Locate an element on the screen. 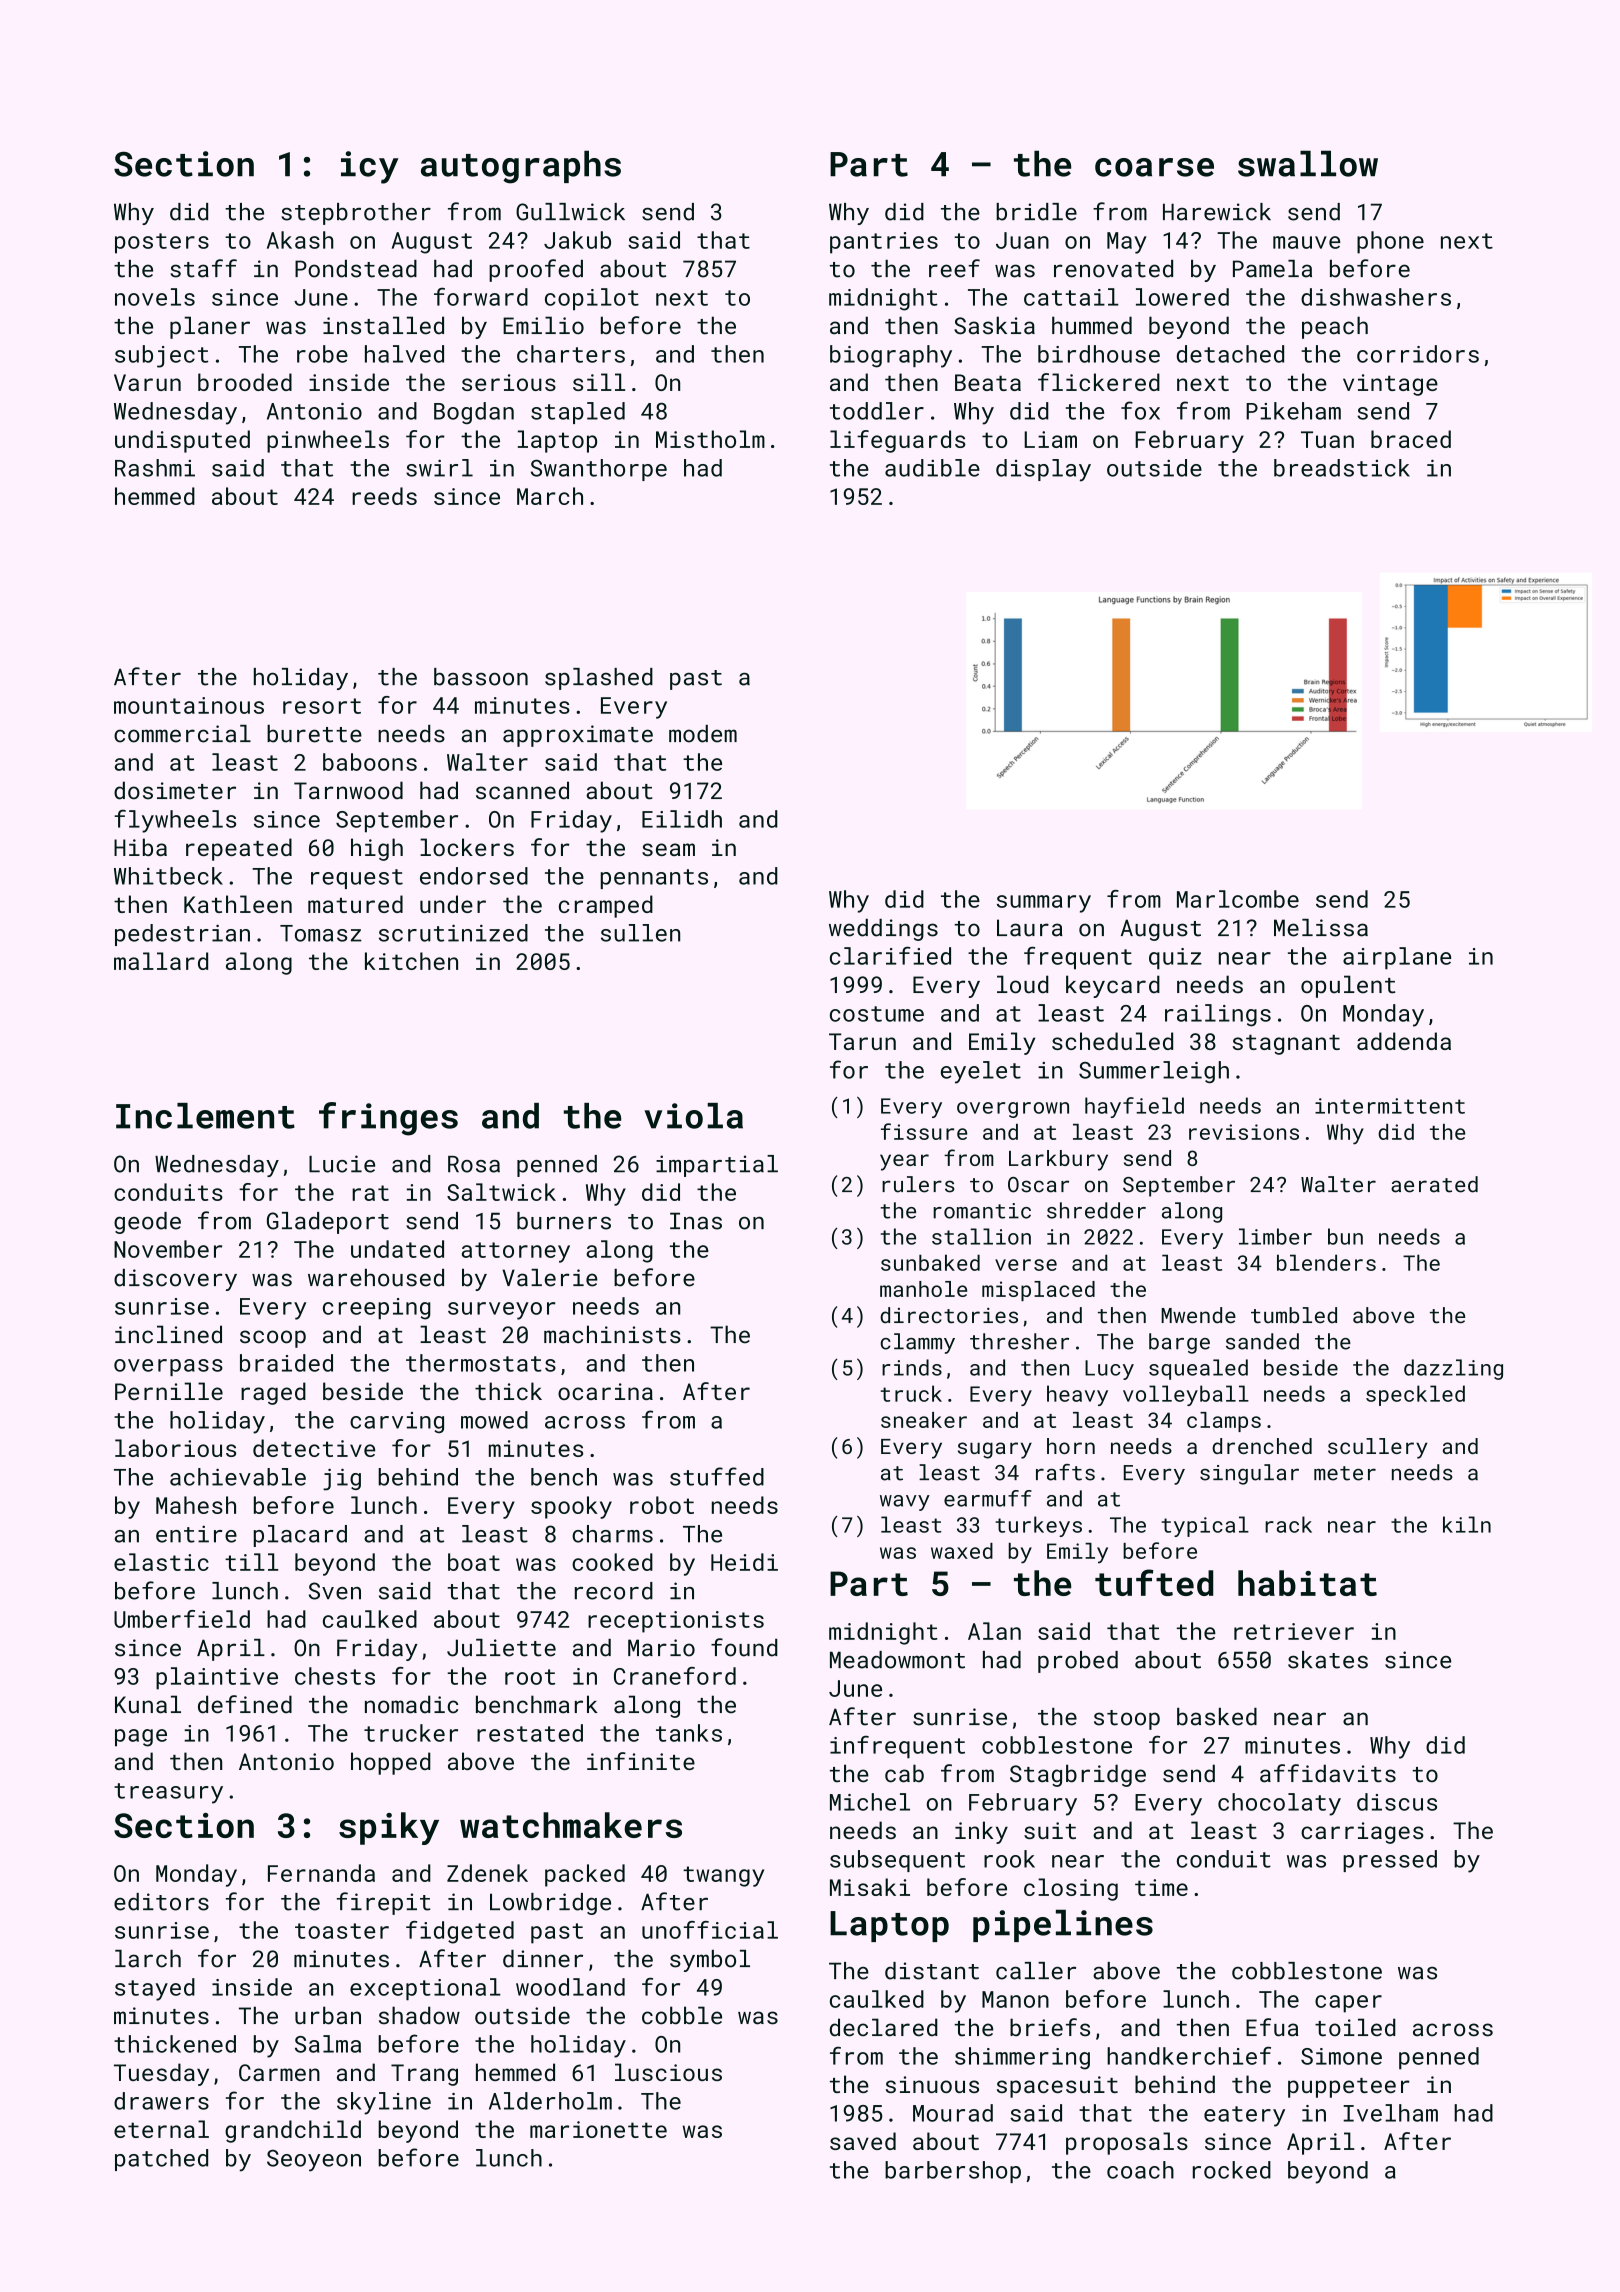 The image size is (1620, 2292). unofficial is located at coordinates (710, 1930).
